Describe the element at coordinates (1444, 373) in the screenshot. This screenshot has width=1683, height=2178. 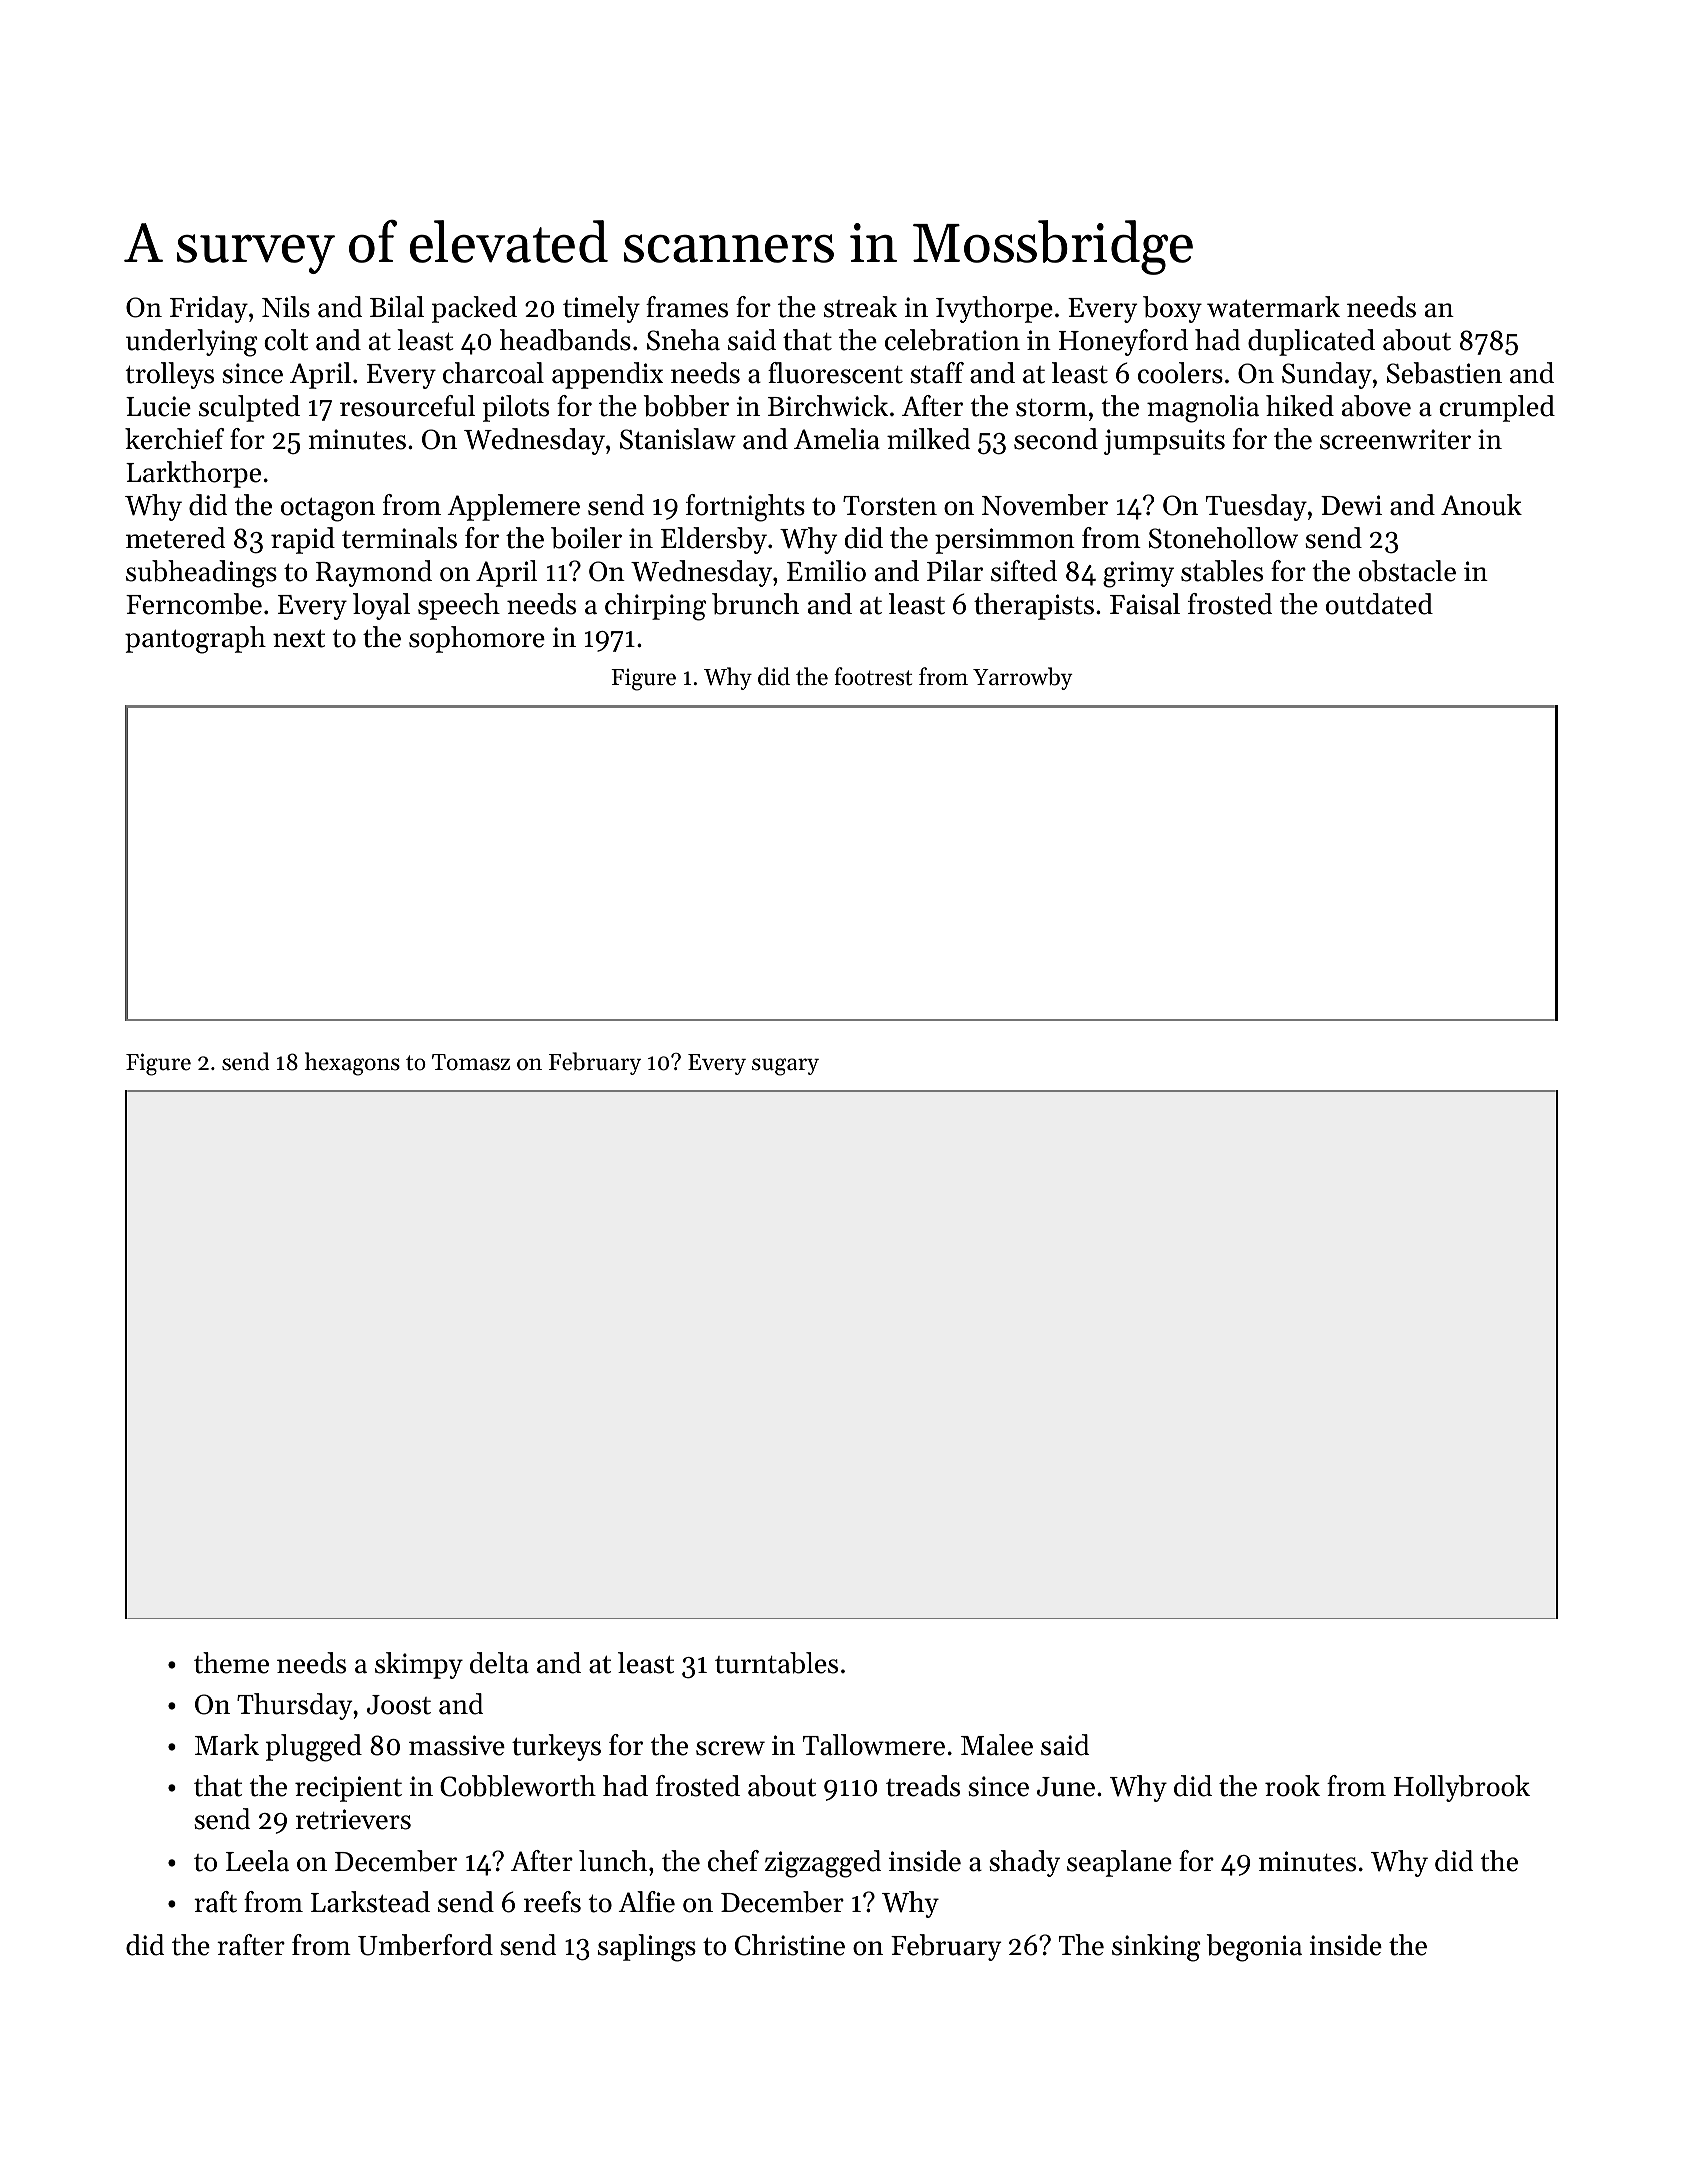
I see `Sebastien` at that location.
